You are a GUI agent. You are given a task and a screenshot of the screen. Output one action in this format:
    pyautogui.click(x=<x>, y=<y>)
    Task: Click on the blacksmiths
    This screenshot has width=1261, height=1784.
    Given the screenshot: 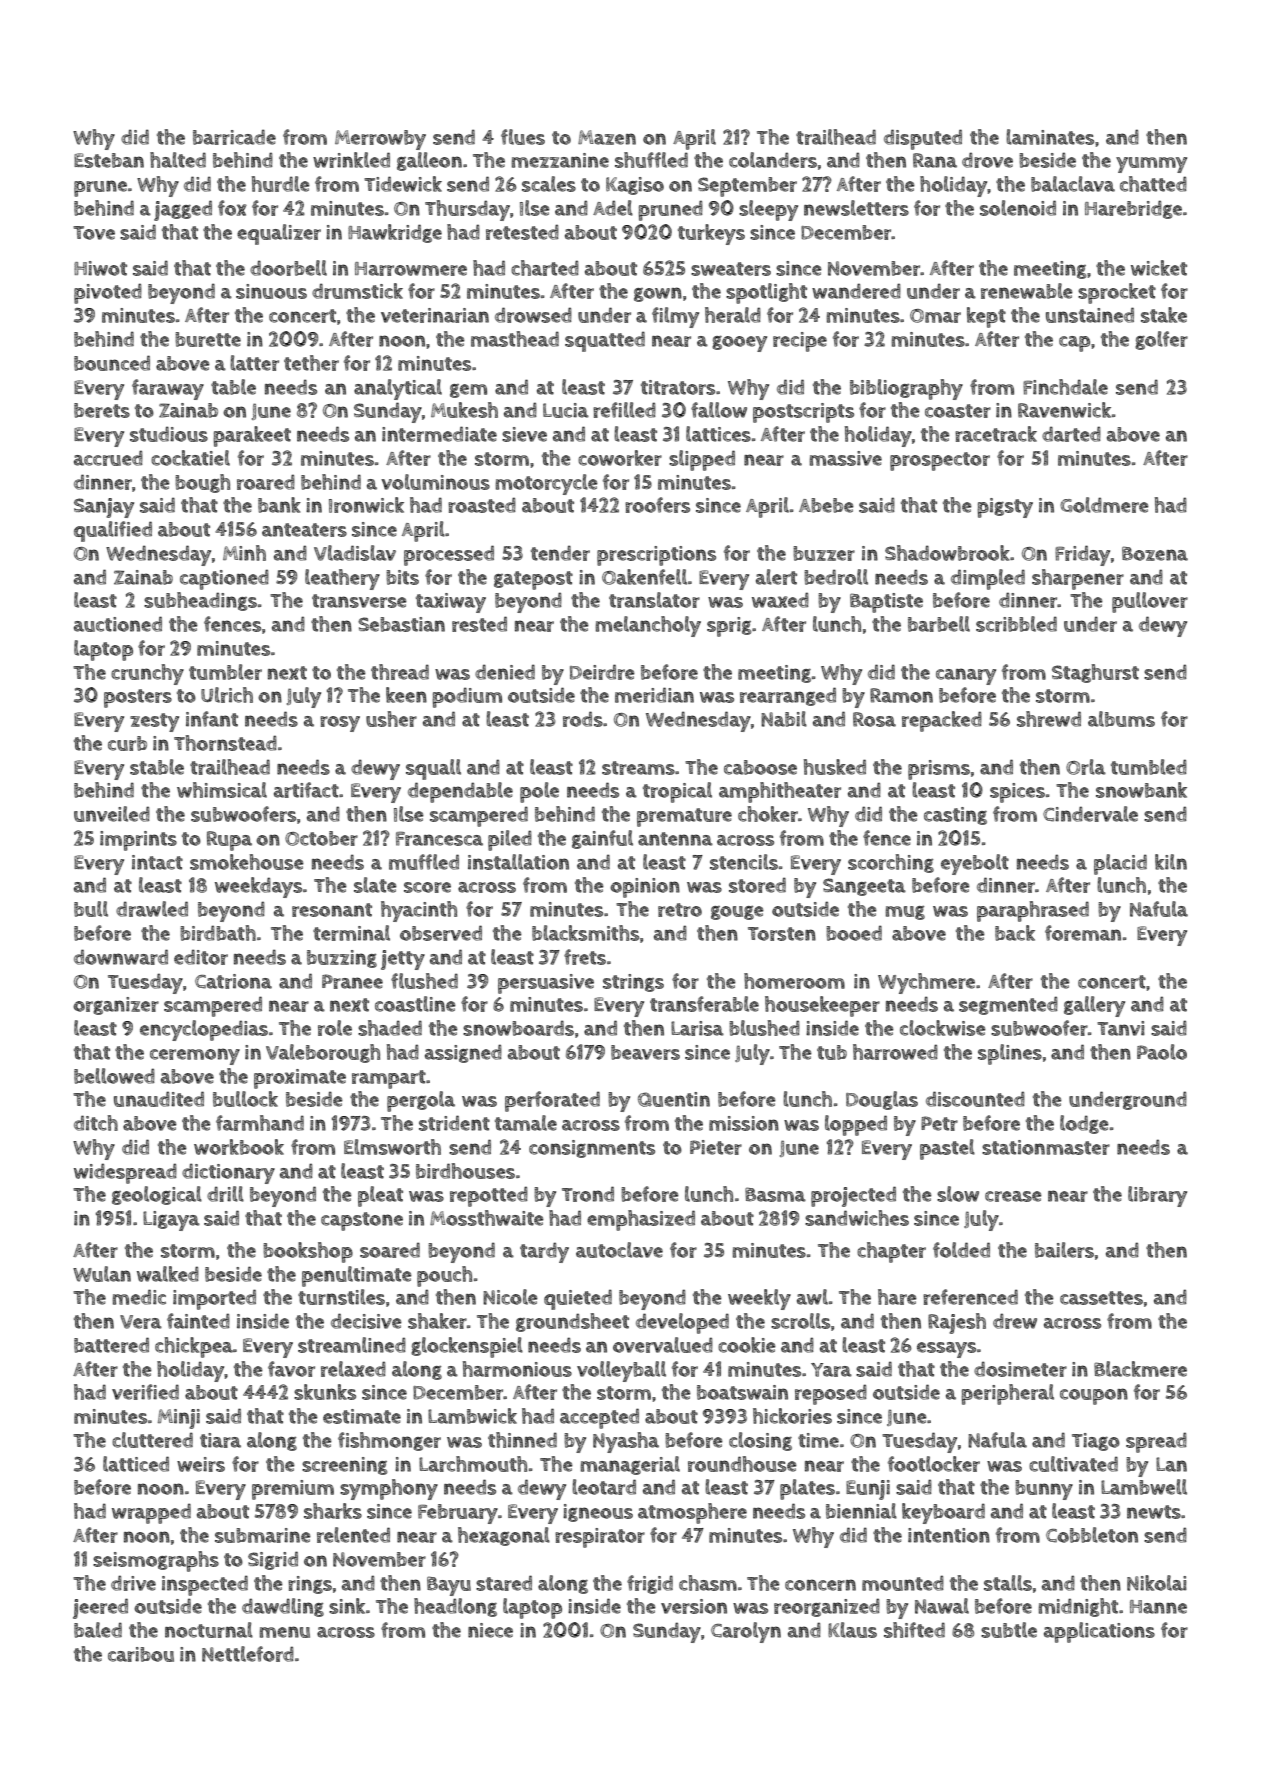 What is the action you would take?
    pyautogui.click(x=585, y=933)
